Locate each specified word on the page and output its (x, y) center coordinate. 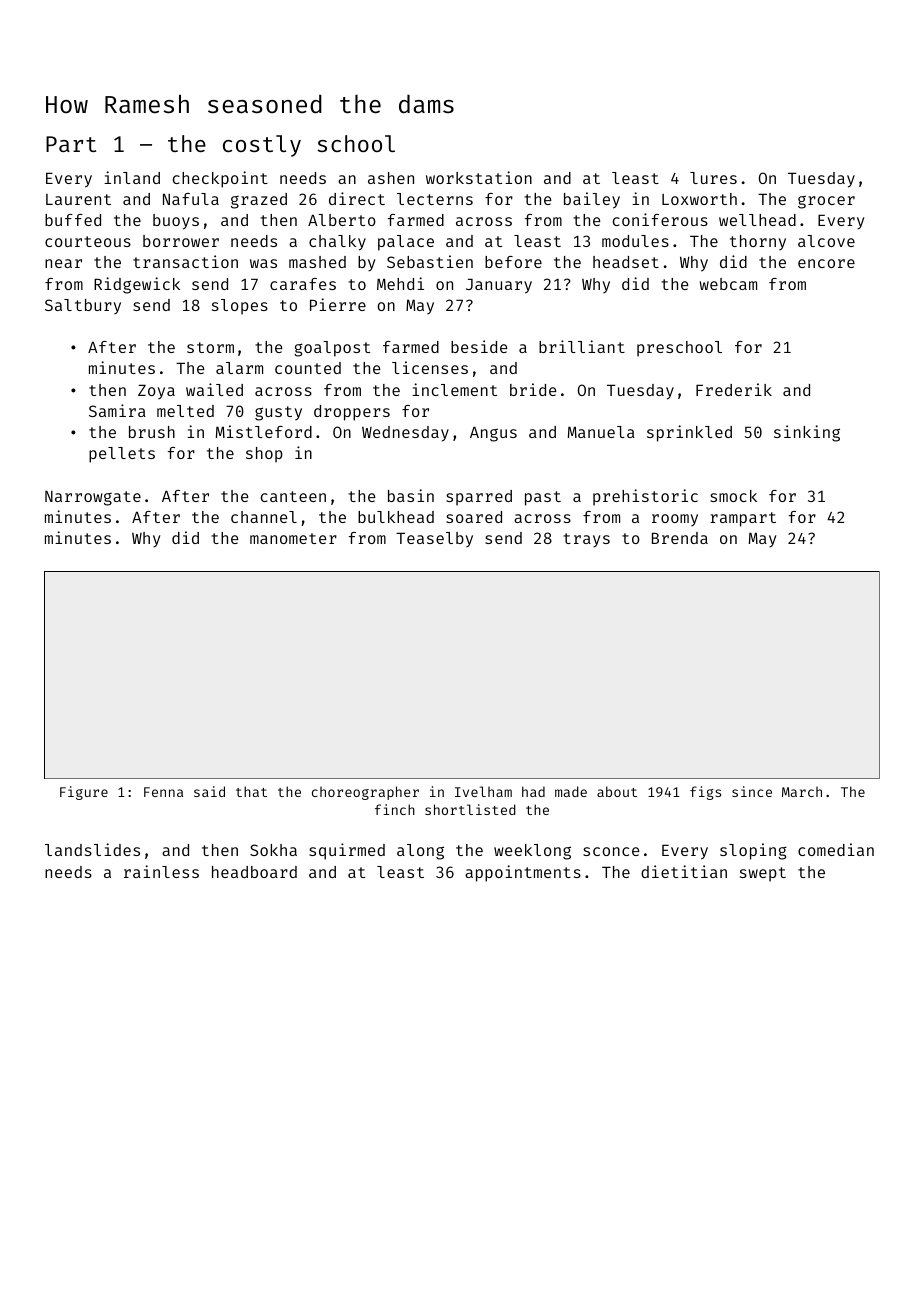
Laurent (78, 199)
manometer (293, 538)
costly (262, 146)
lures (713, 178)
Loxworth (699, 199)
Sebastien (430, 261)
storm (210, 347)
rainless (161, 871)
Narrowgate (93, 498)
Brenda (680, 538)
